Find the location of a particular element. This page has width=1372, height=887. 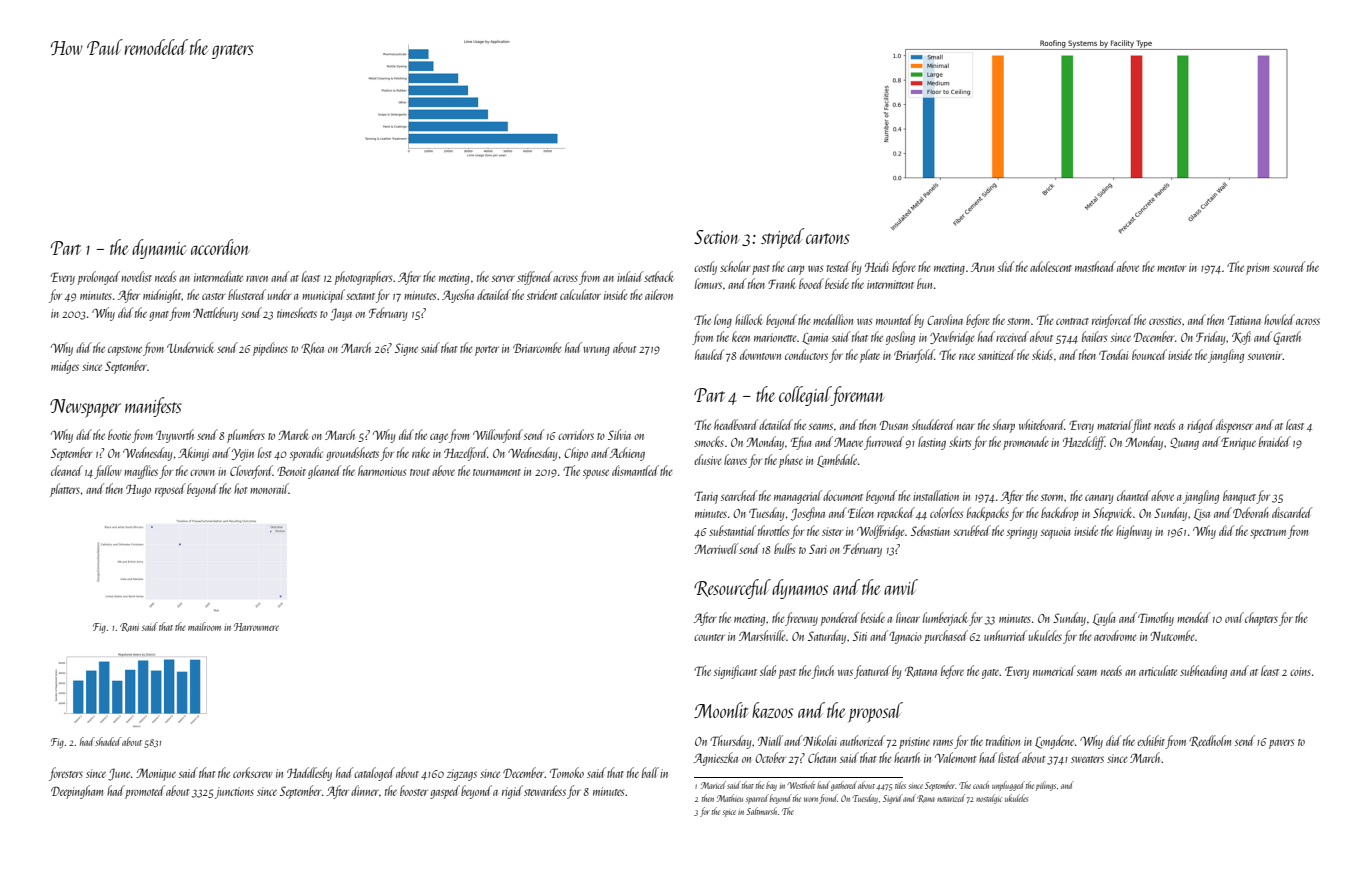

crossties is located at coordinates (1165, 320).
